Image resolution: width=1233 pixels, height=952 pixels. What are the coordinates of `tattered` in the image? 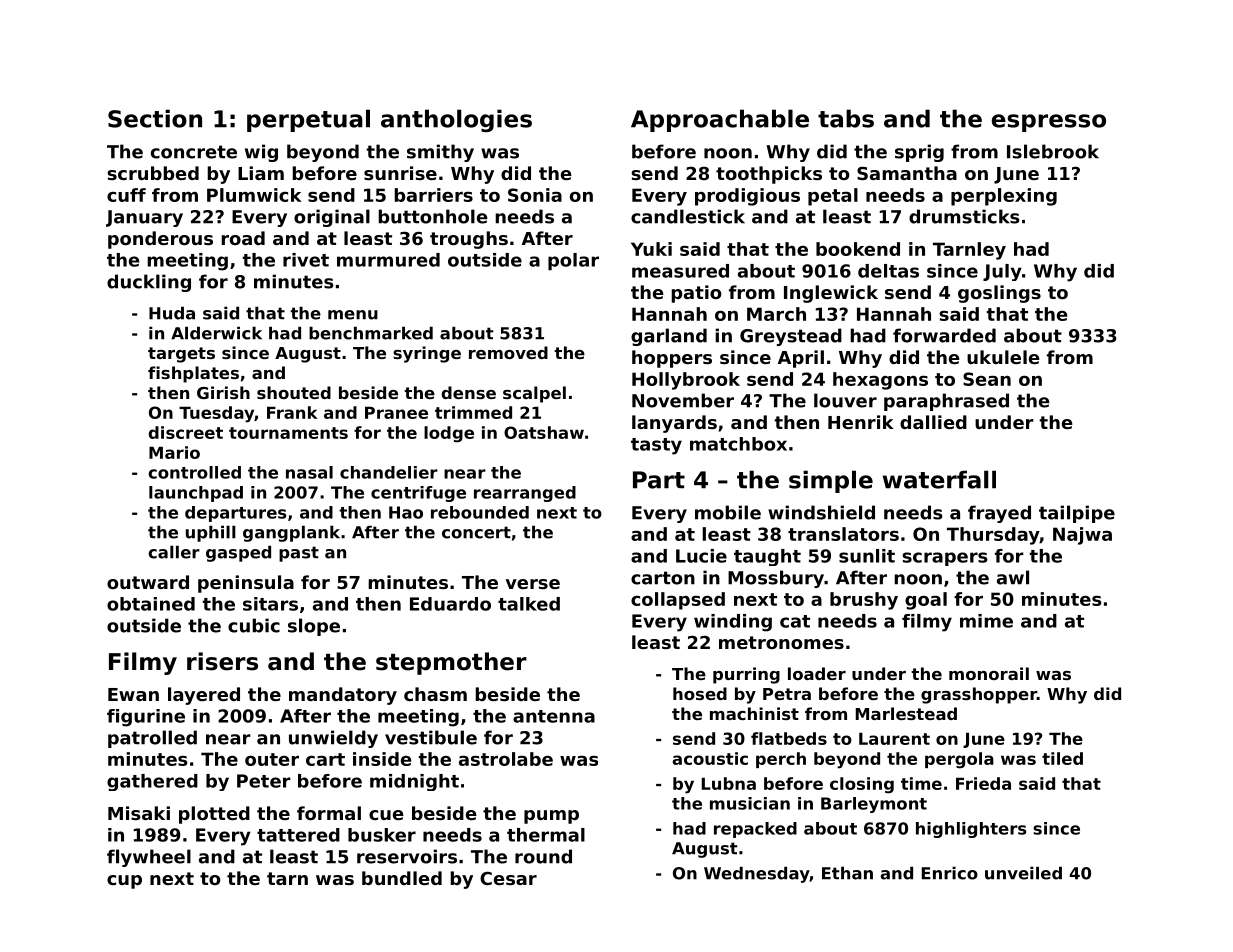 It's located at (298, 835).
